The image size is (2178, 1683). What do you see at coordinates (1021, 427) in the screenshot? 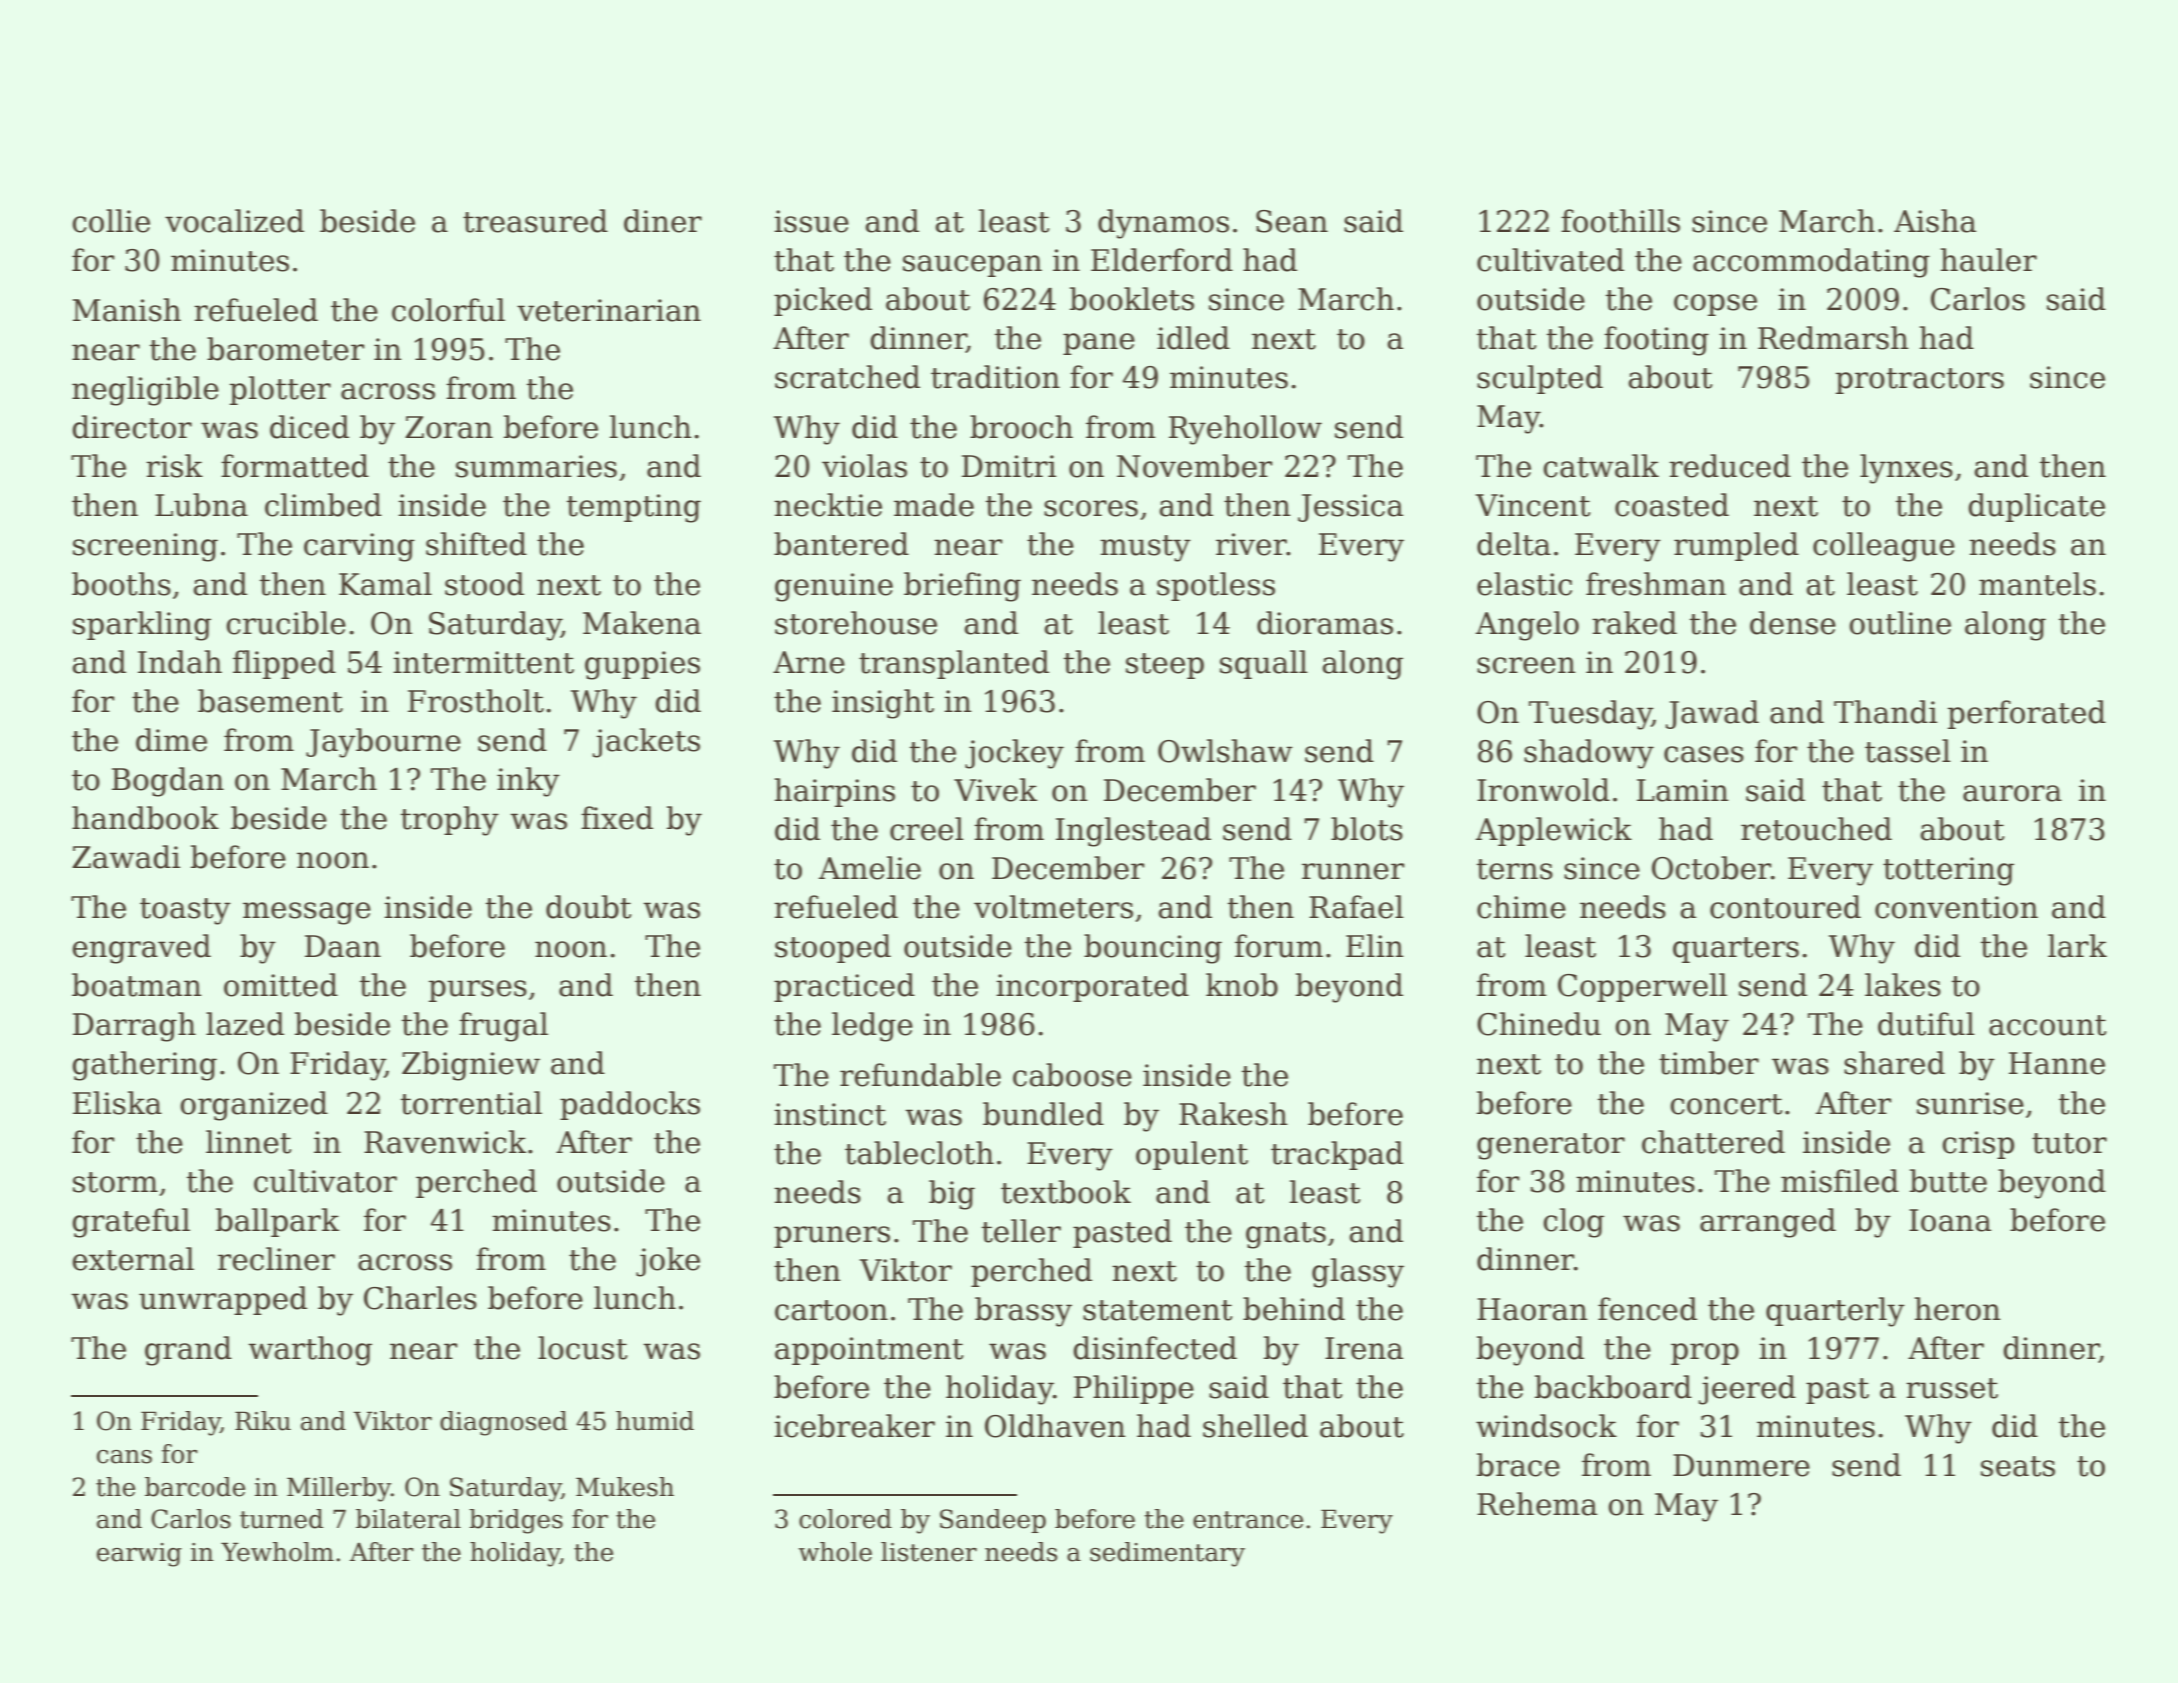
I see `brooch` at bounding box center [1021, 427].
